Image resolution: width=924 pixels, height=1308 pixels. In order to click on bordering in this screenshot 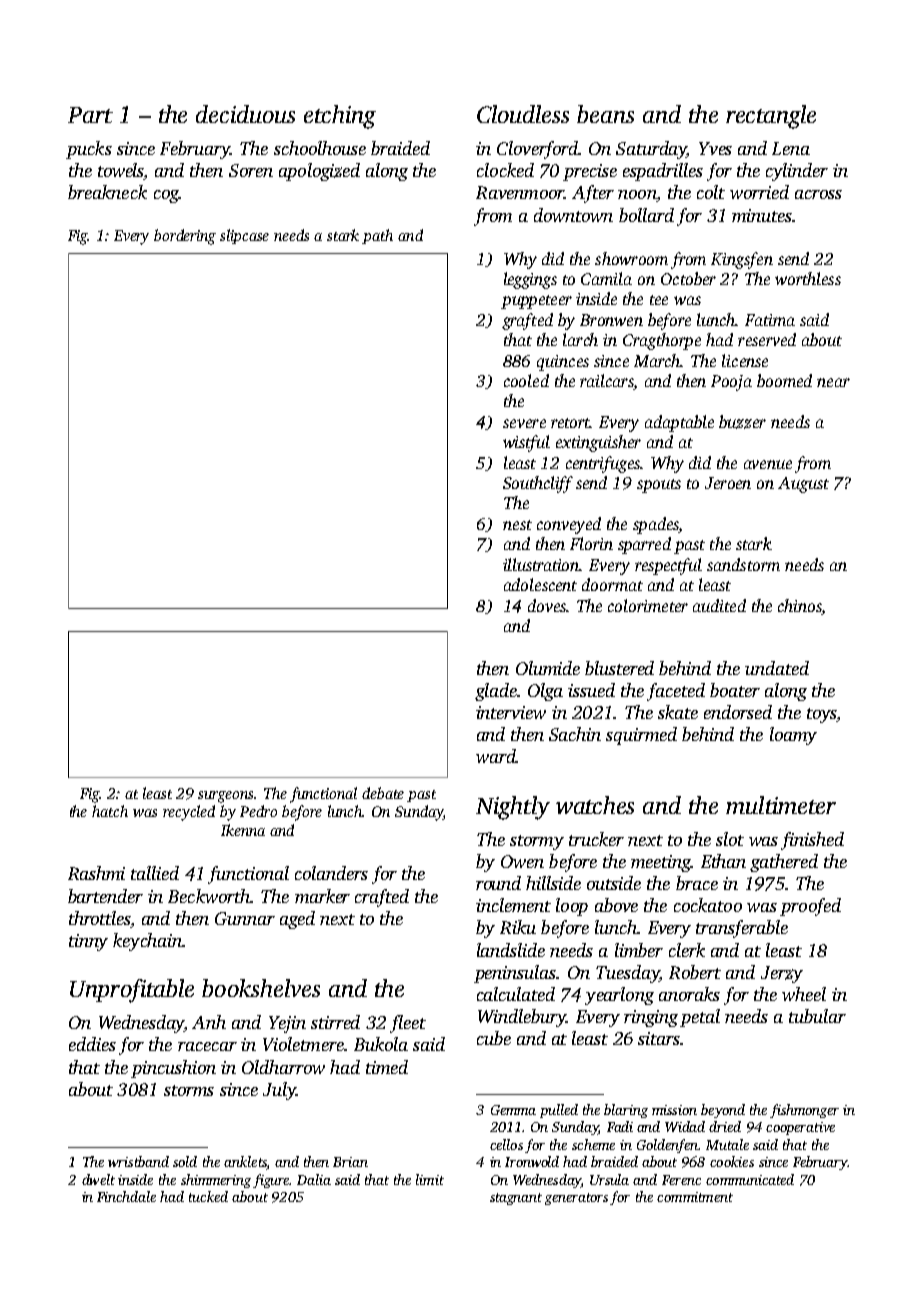, I will do `click(185, 237)`.
